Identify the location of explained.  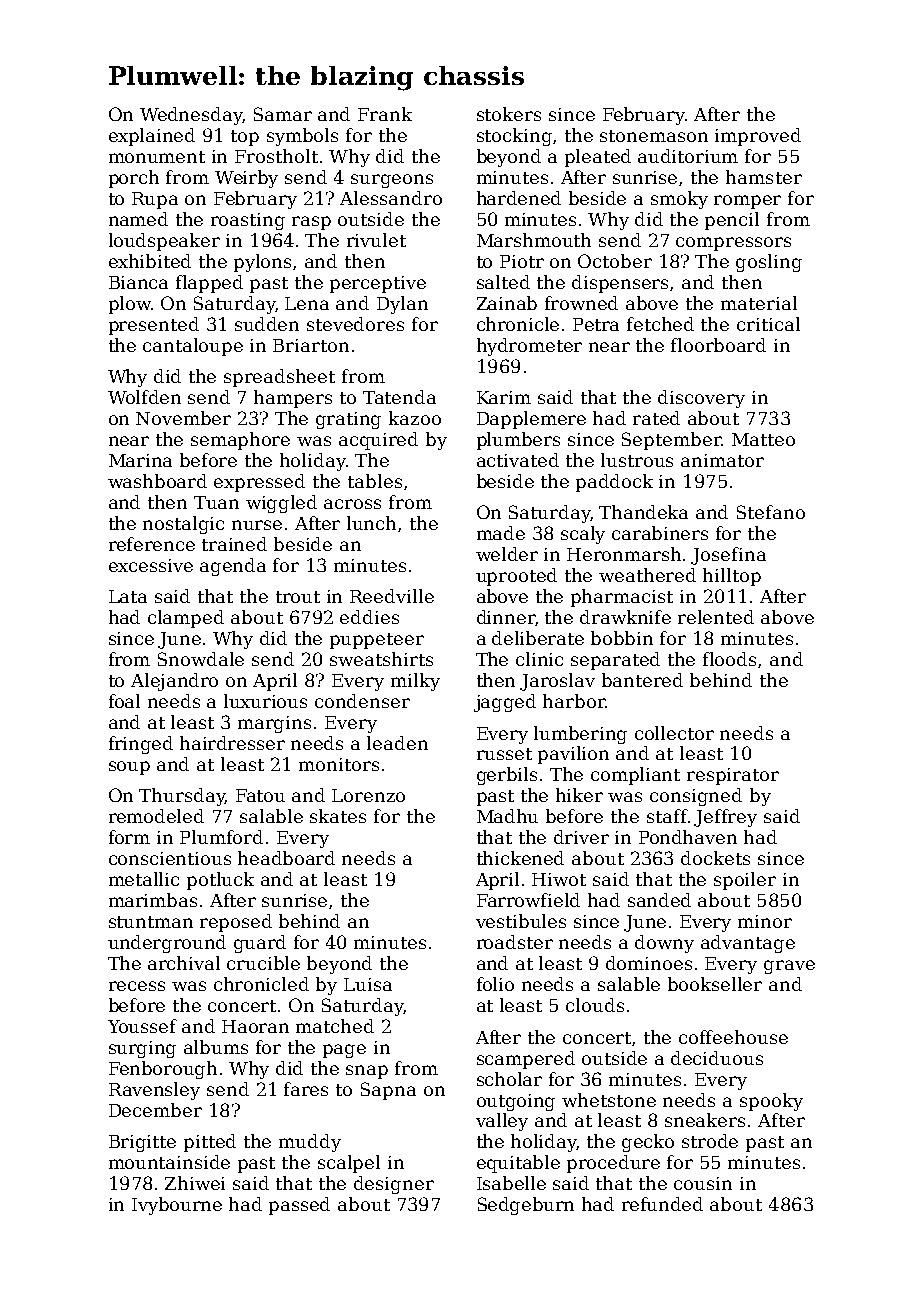
(152, 137).
